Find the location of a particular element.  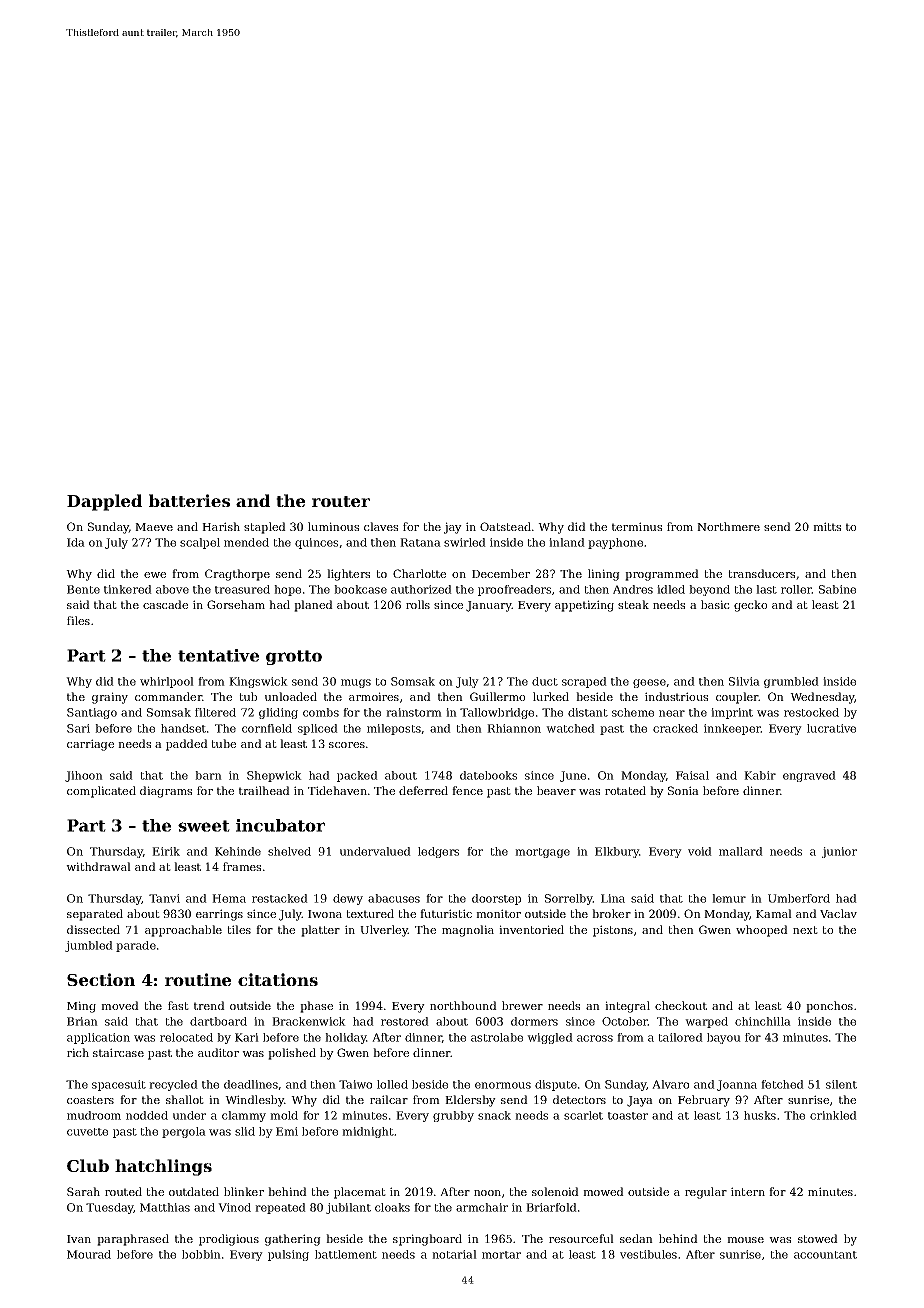

batteries is located at coordinates (189, 500).
